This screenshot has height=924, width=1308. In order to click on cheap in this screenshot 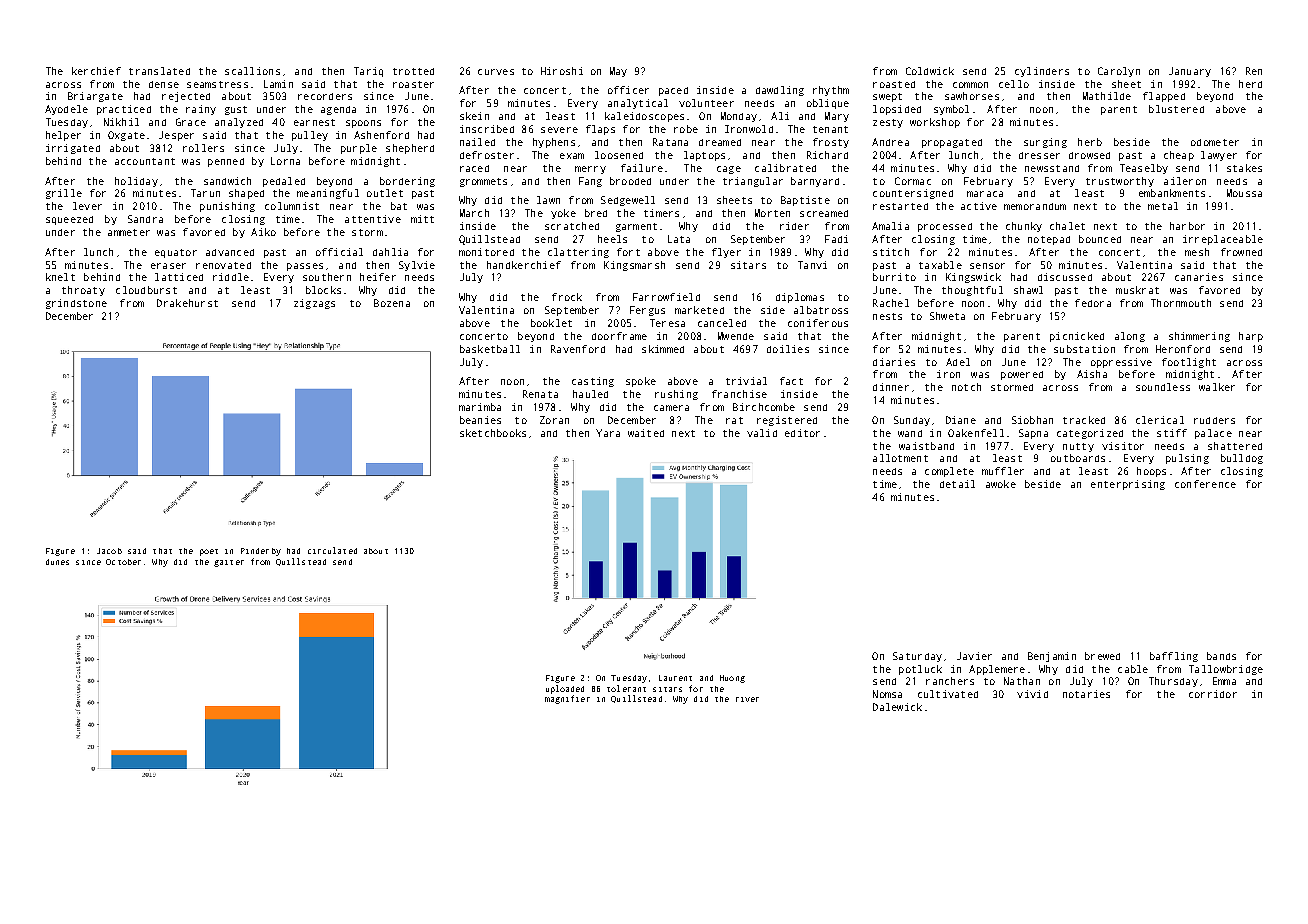, I will do `click(1179, 156)`.
